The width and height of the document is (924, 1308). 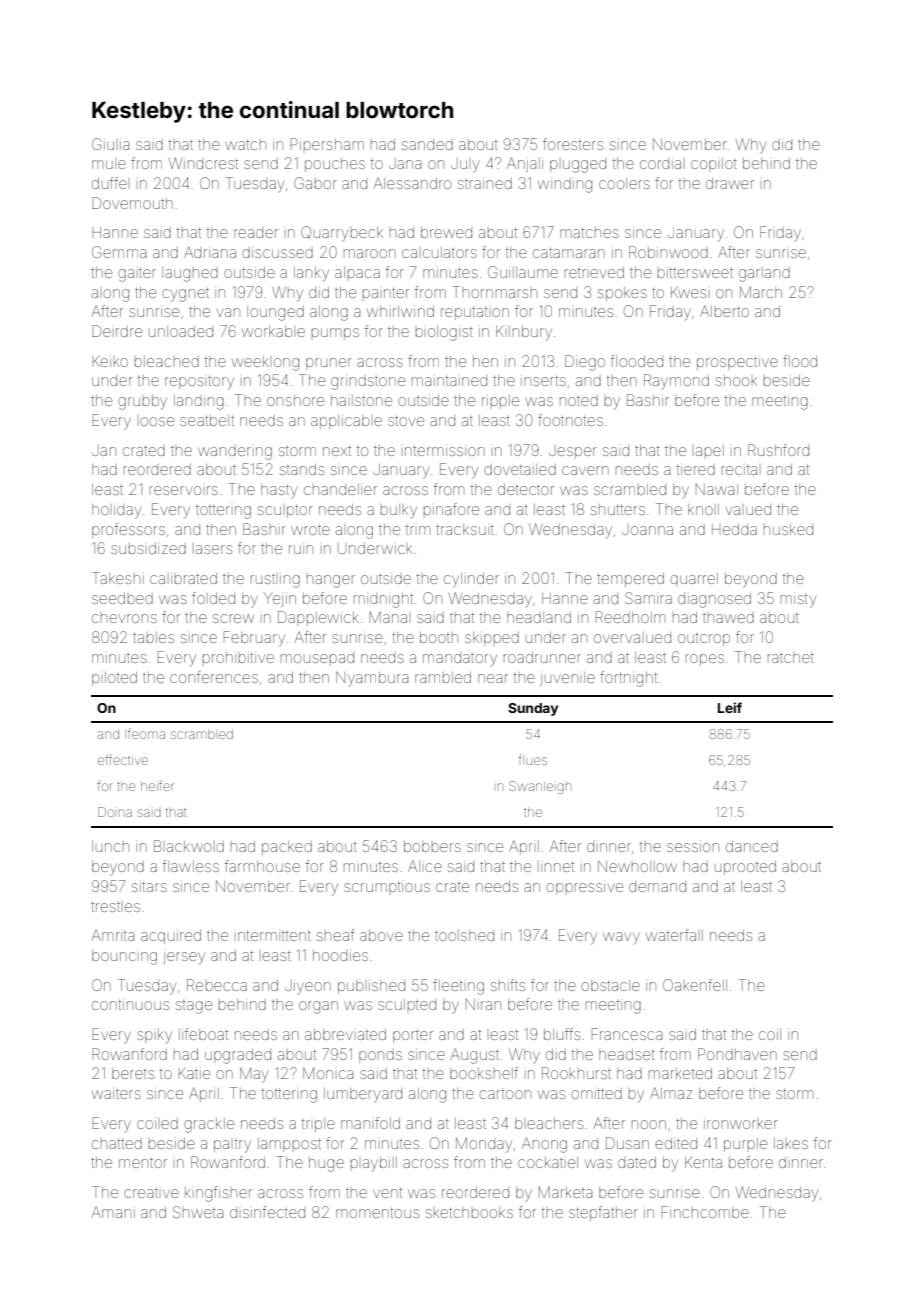 What do you see at coordinates (540, 787) in the document?
I see `Swanleigh` at bounding box center [540, 787].
